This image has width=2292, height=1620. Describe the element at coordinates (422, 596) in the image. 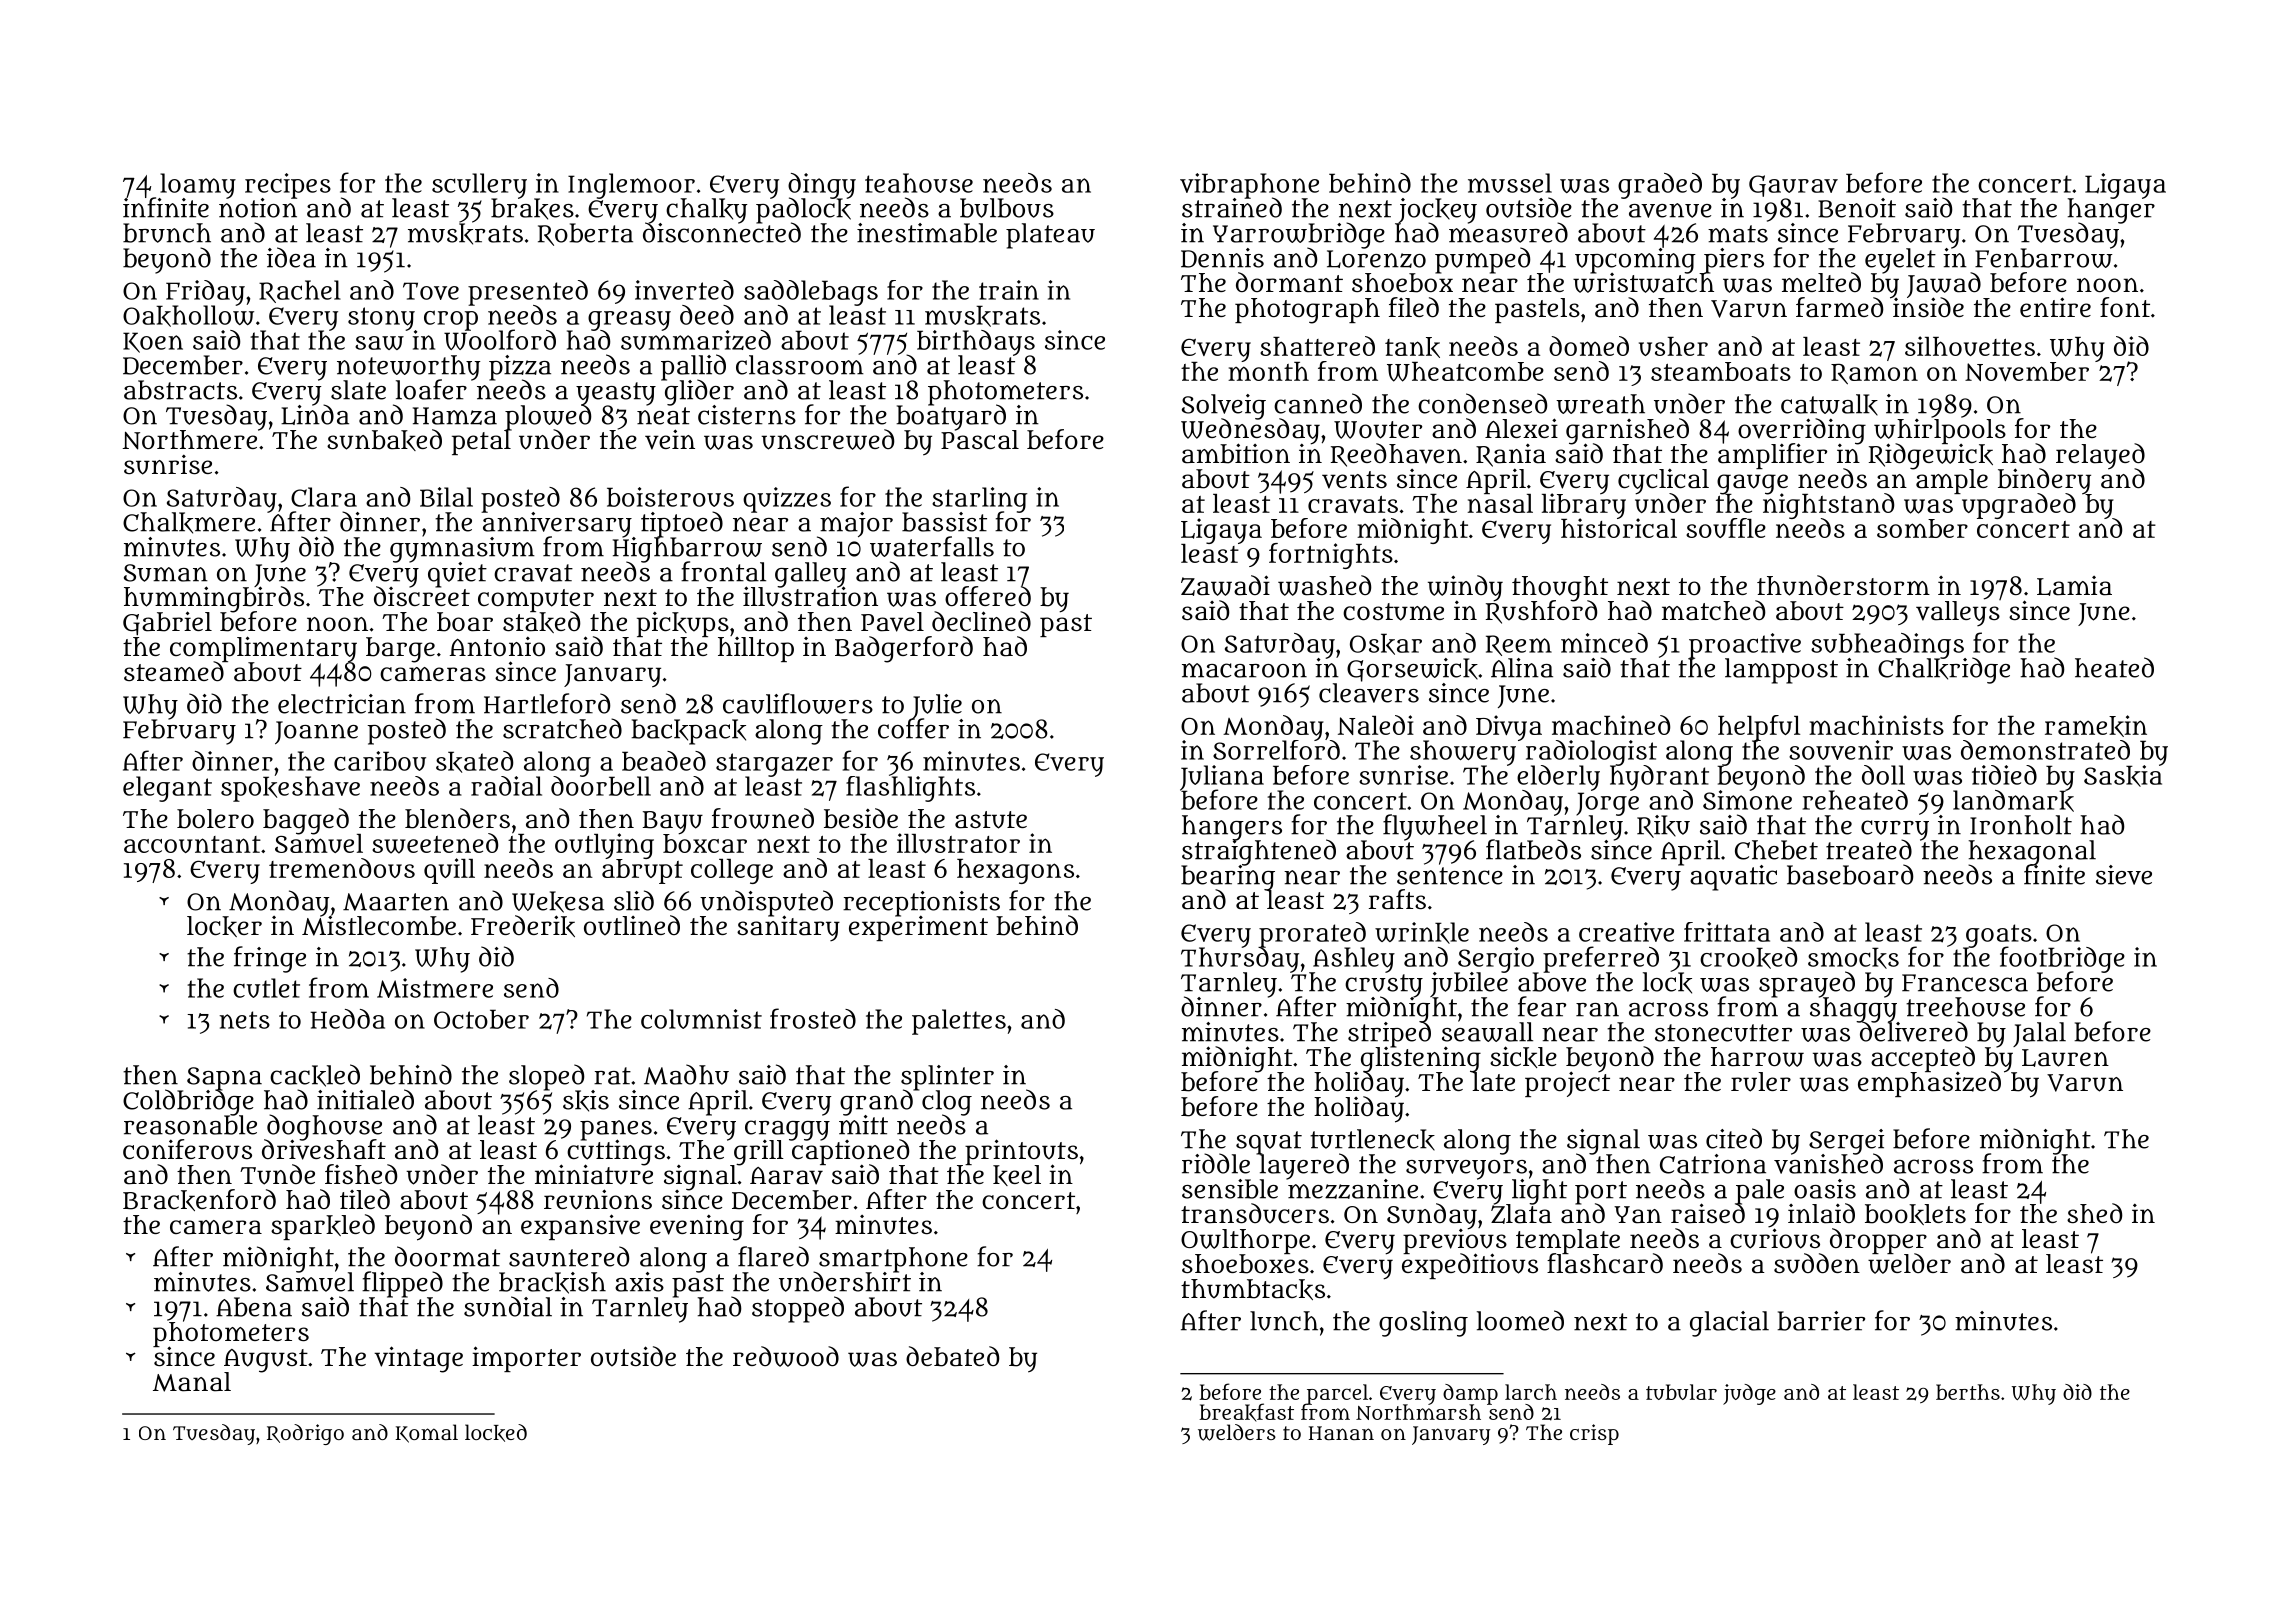

I see `discreet` at that location.
